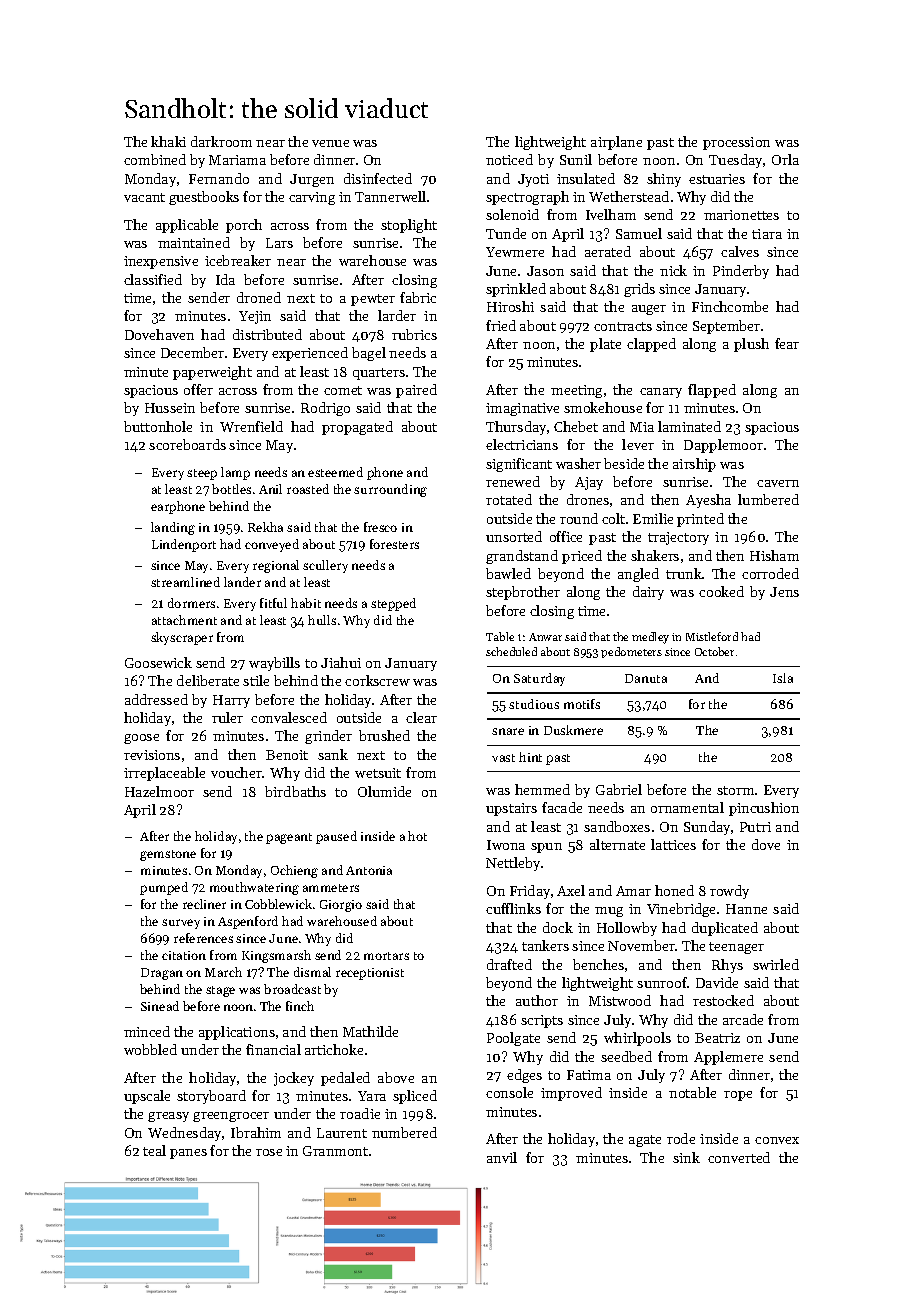 The height and width of the image is (1314, 924). I want to click on landing, so click(173, 528).
